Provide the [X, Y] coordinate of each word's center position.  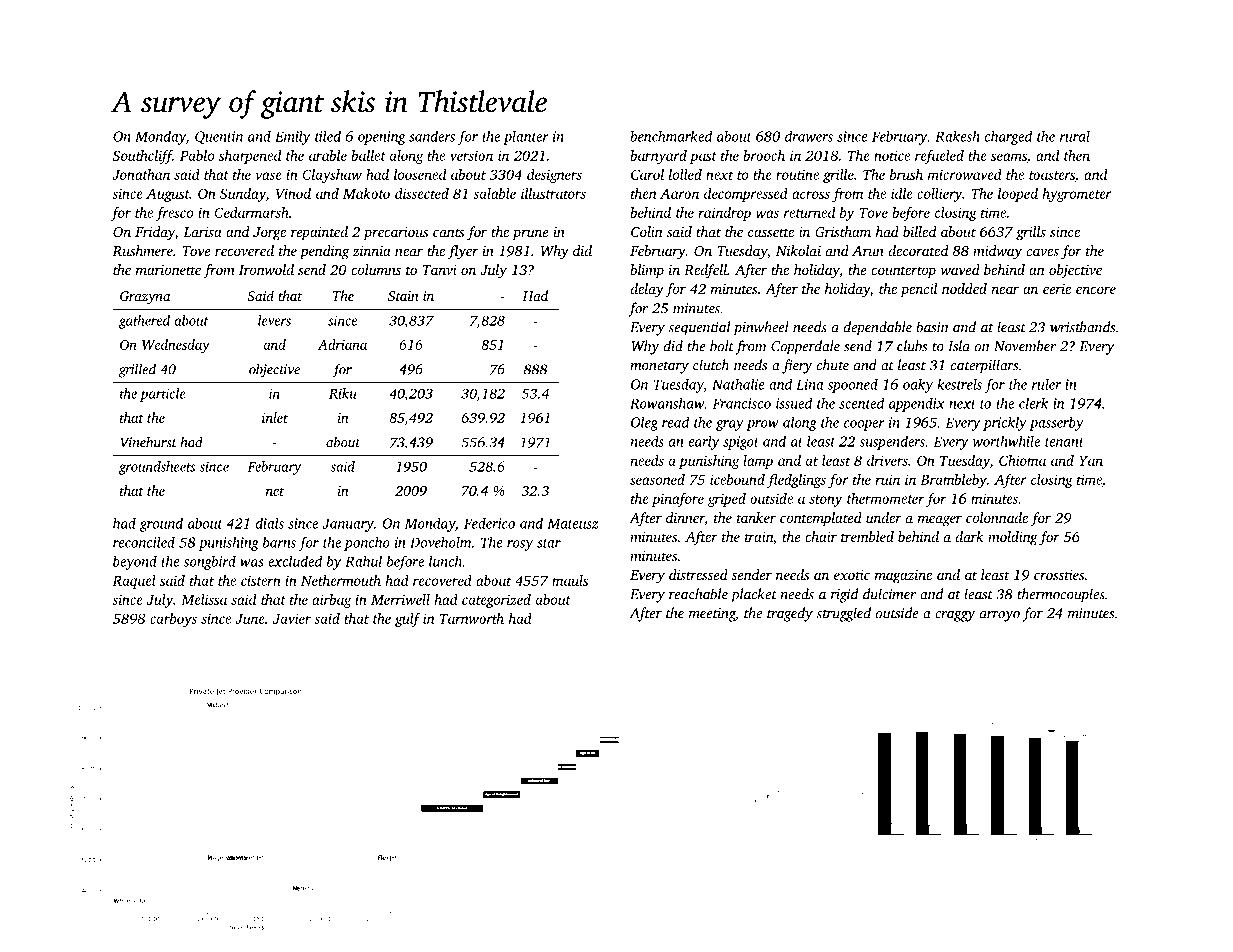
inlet [275, 417]
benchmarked [671, 136]
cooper [864, 425]
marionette [168, 270]
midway [997, 252]
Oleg [644, 424]
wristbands [1082, 327]
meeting [712, 615]
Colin [647, 231]
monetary [659, 368]
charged [1008, 138]
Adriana [342, 344]
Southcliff [143, 157]
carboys [173, 620]
